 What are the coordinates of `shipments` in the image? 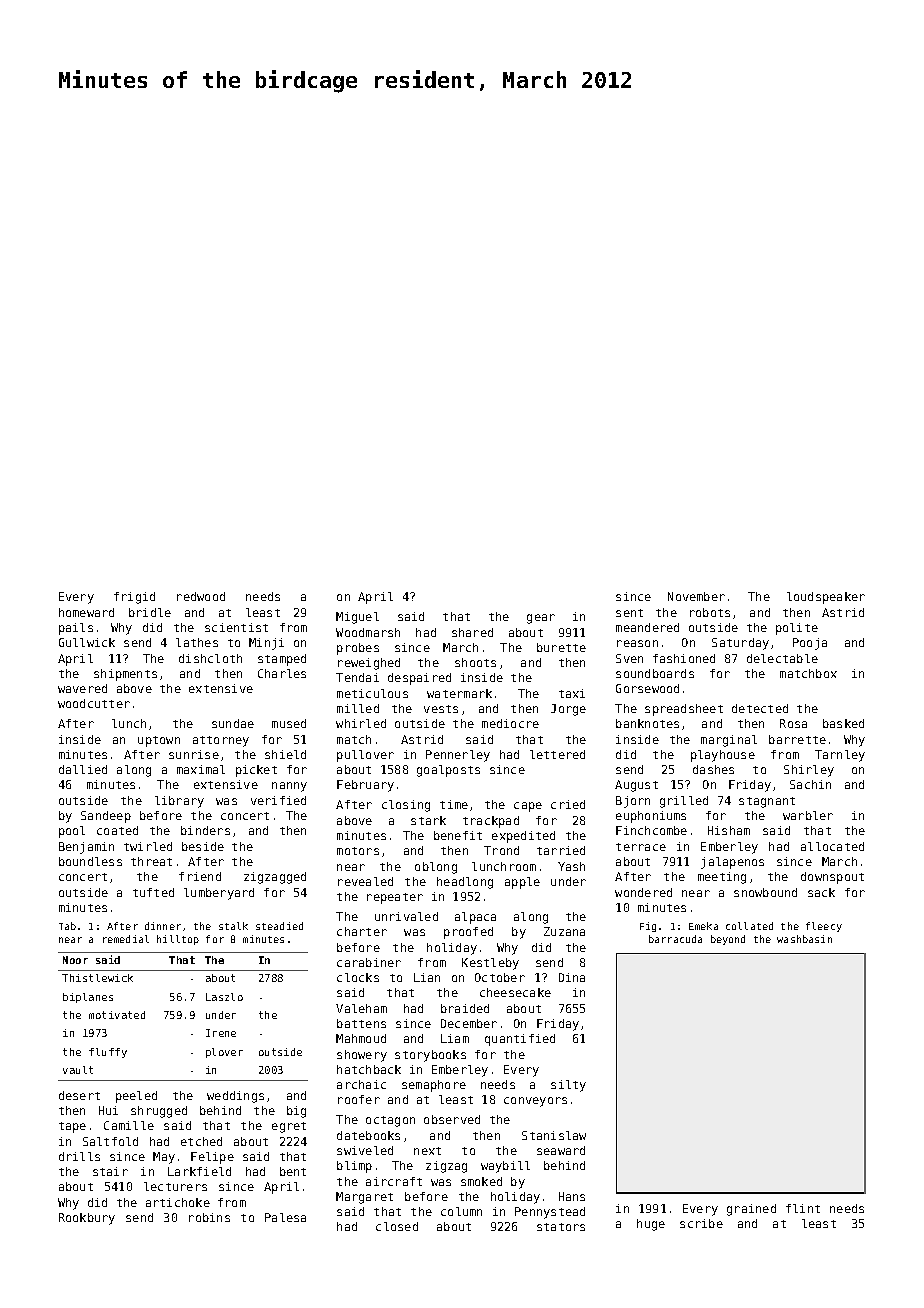 It's located at (125, 675).
